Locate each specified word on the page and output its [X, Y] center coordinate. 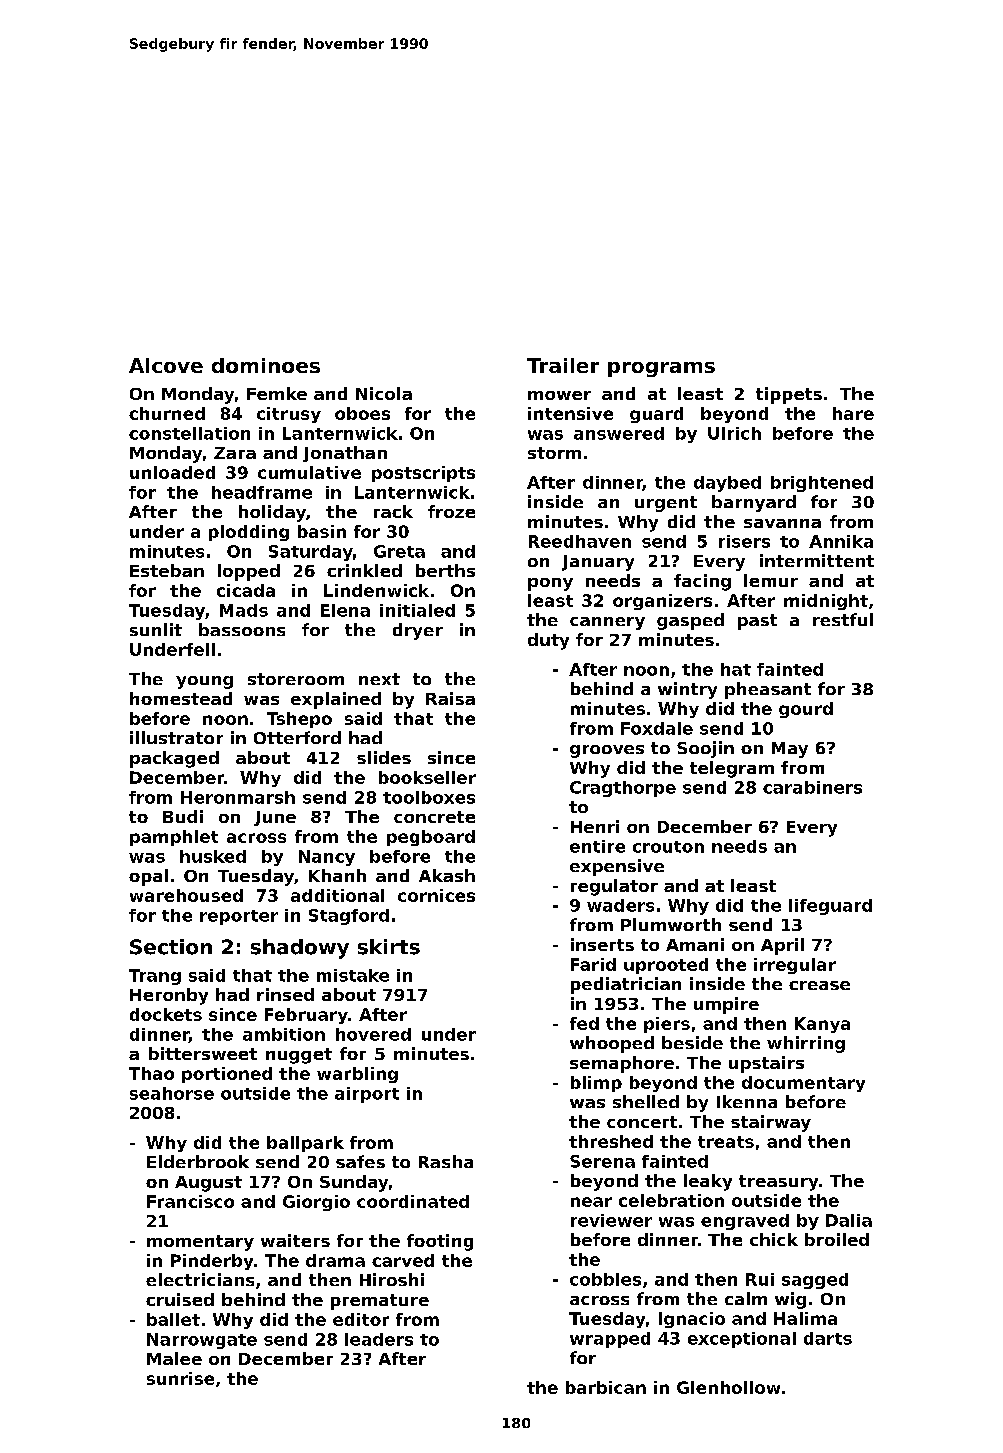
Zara [235, 453]
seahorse [172, 1093]
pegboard [431, 838]
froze [451, 511]
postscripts [423, 474]
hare [853, 413]
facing [702, 582]
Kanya [822, 1025]
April [782, 946]
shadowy [300, 949]
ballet [173, 1319]
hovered [373, 1034]
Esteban [167, 570]
